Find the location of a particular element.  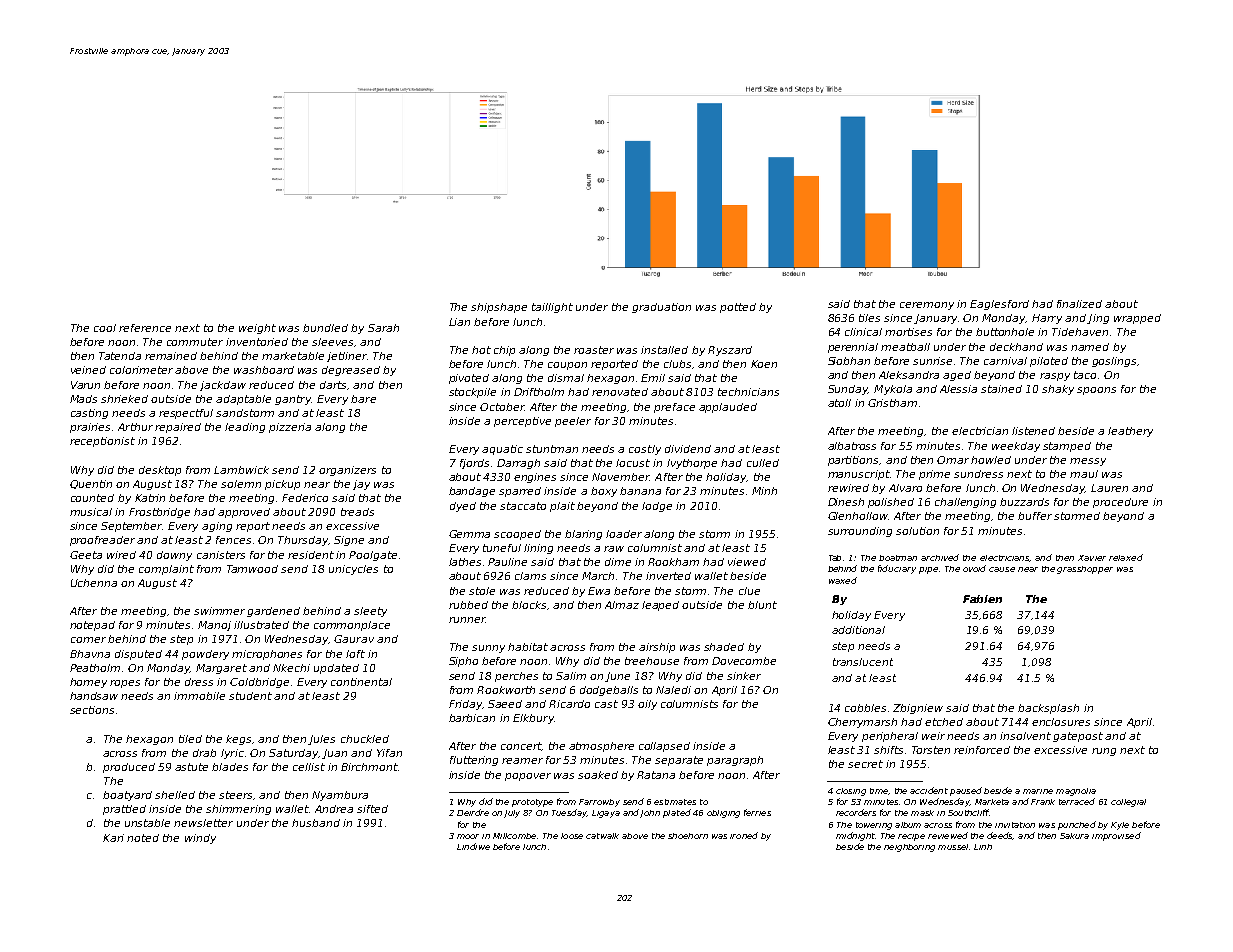

receptionist is located at coordinates (102, 442).
